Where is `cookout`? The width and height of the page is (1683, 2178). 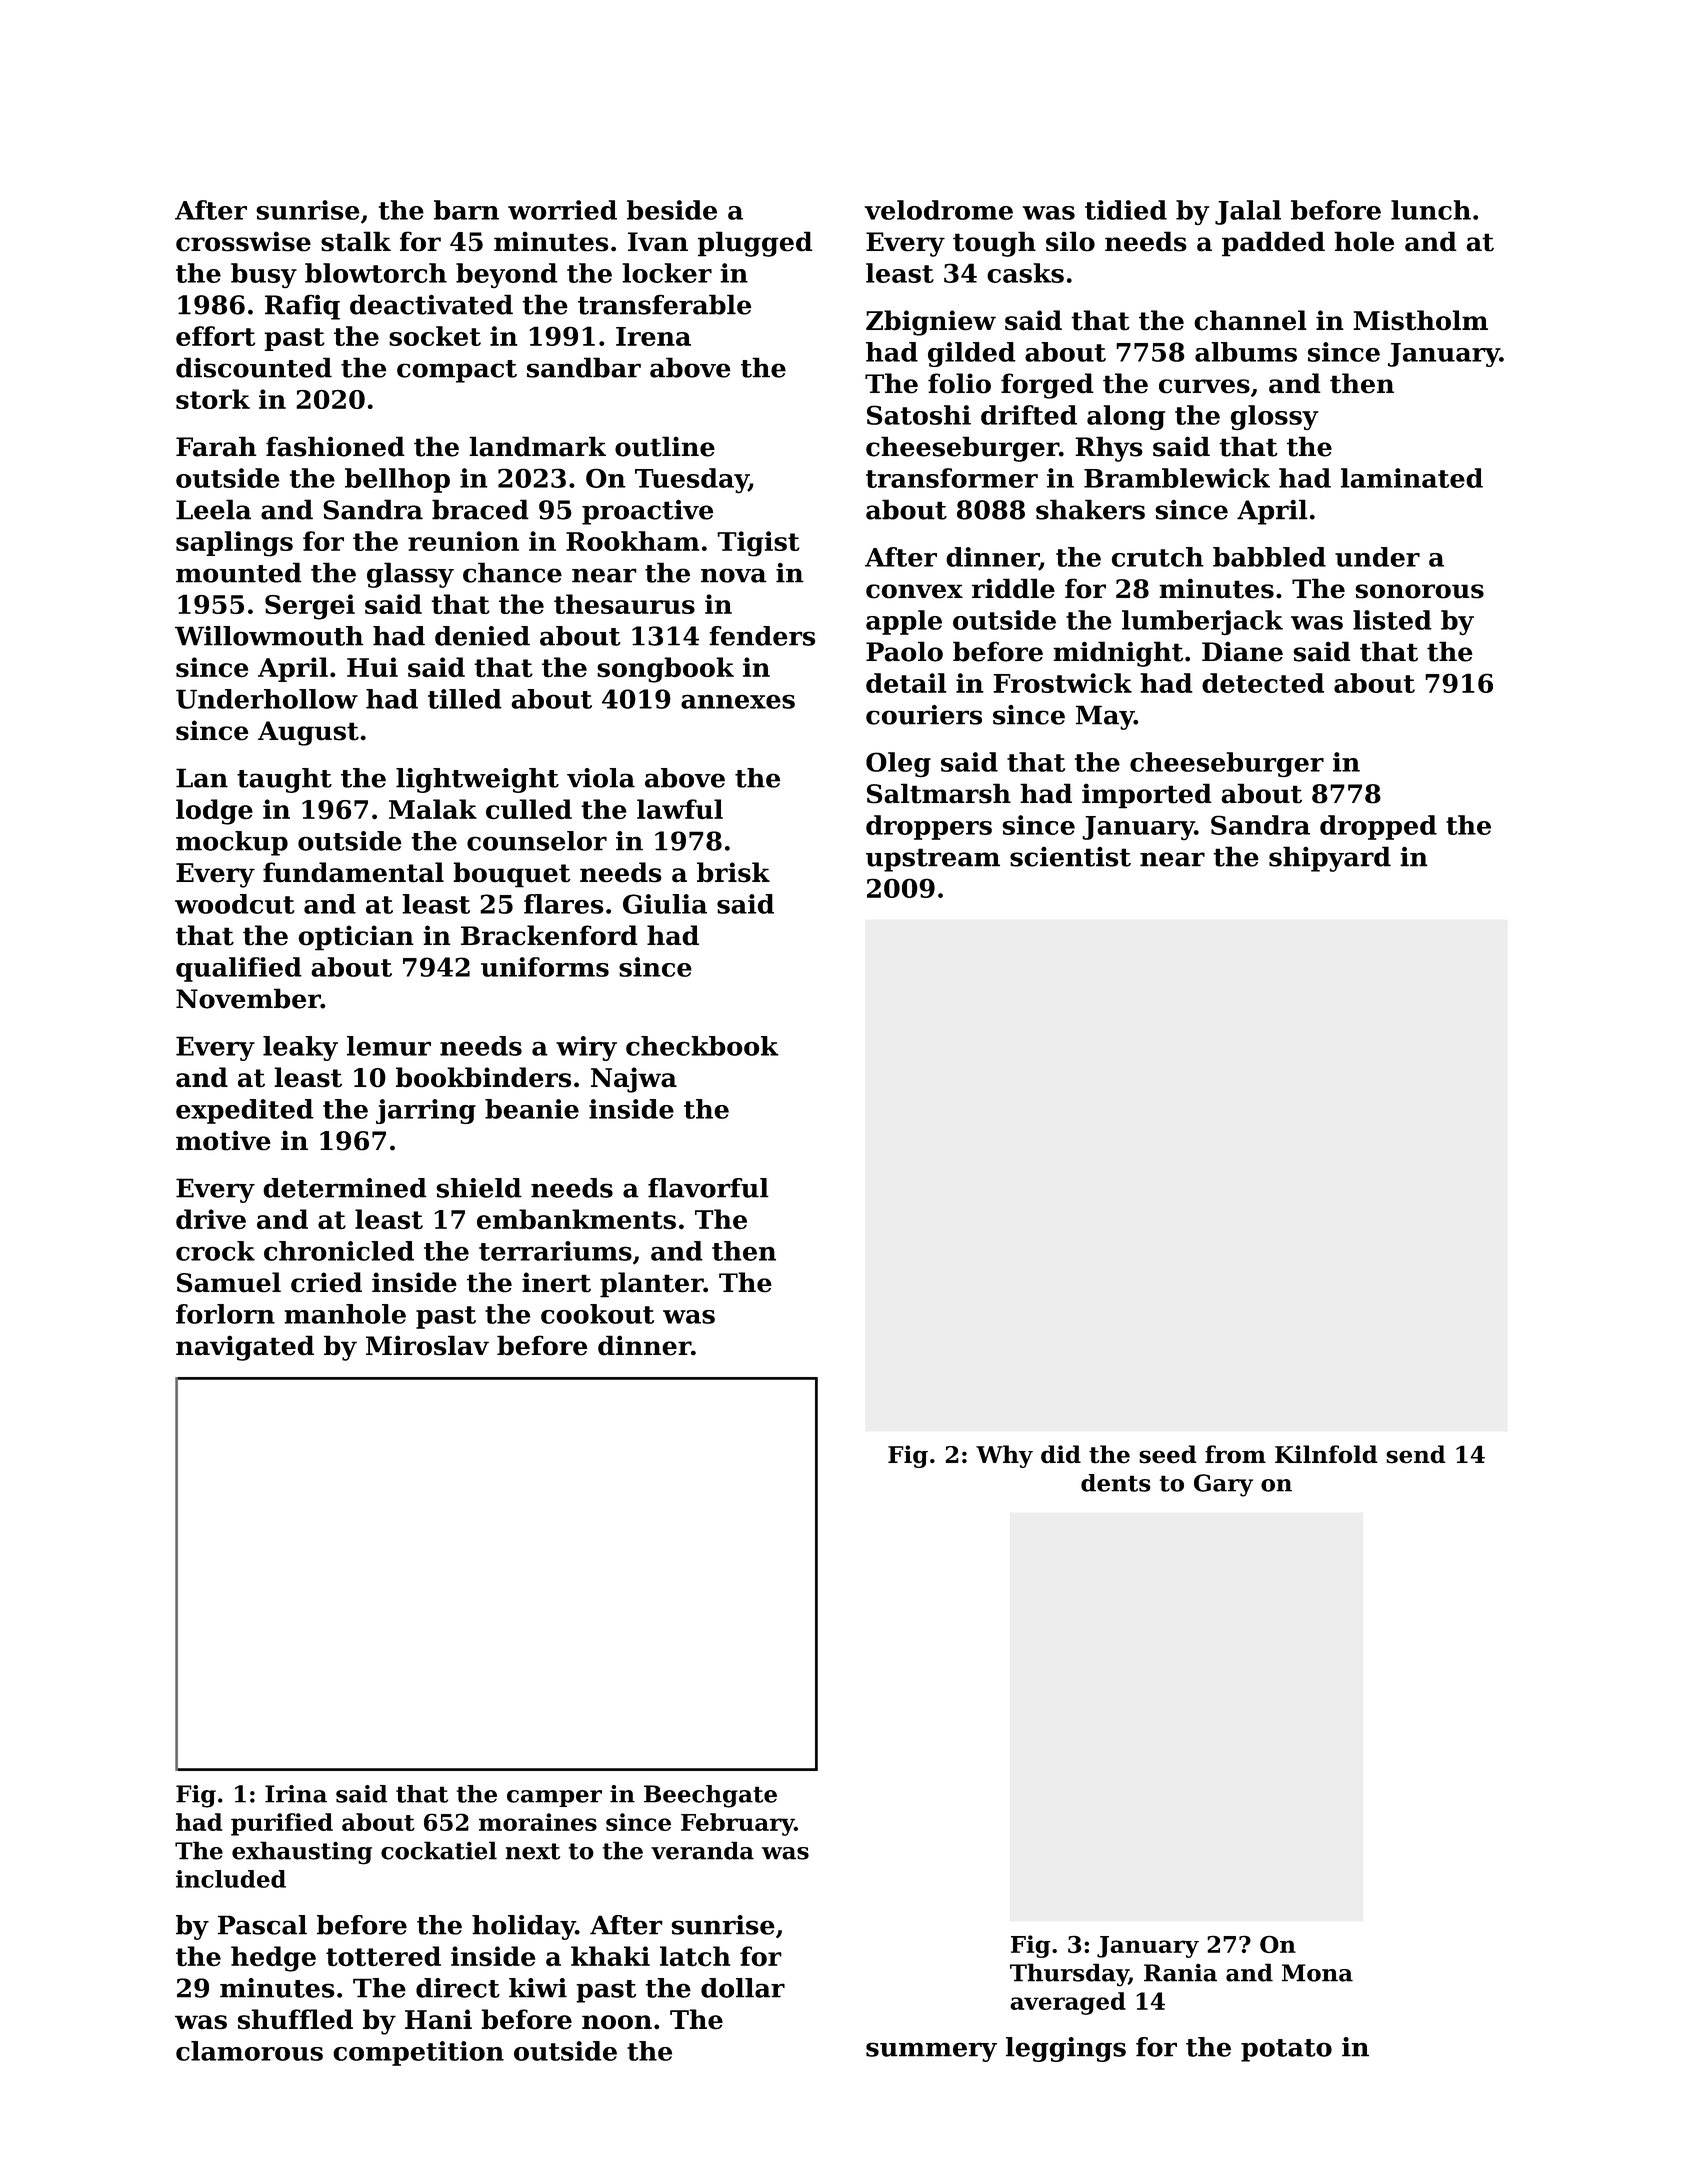 cookout is located at coordinates (597, 1314).
